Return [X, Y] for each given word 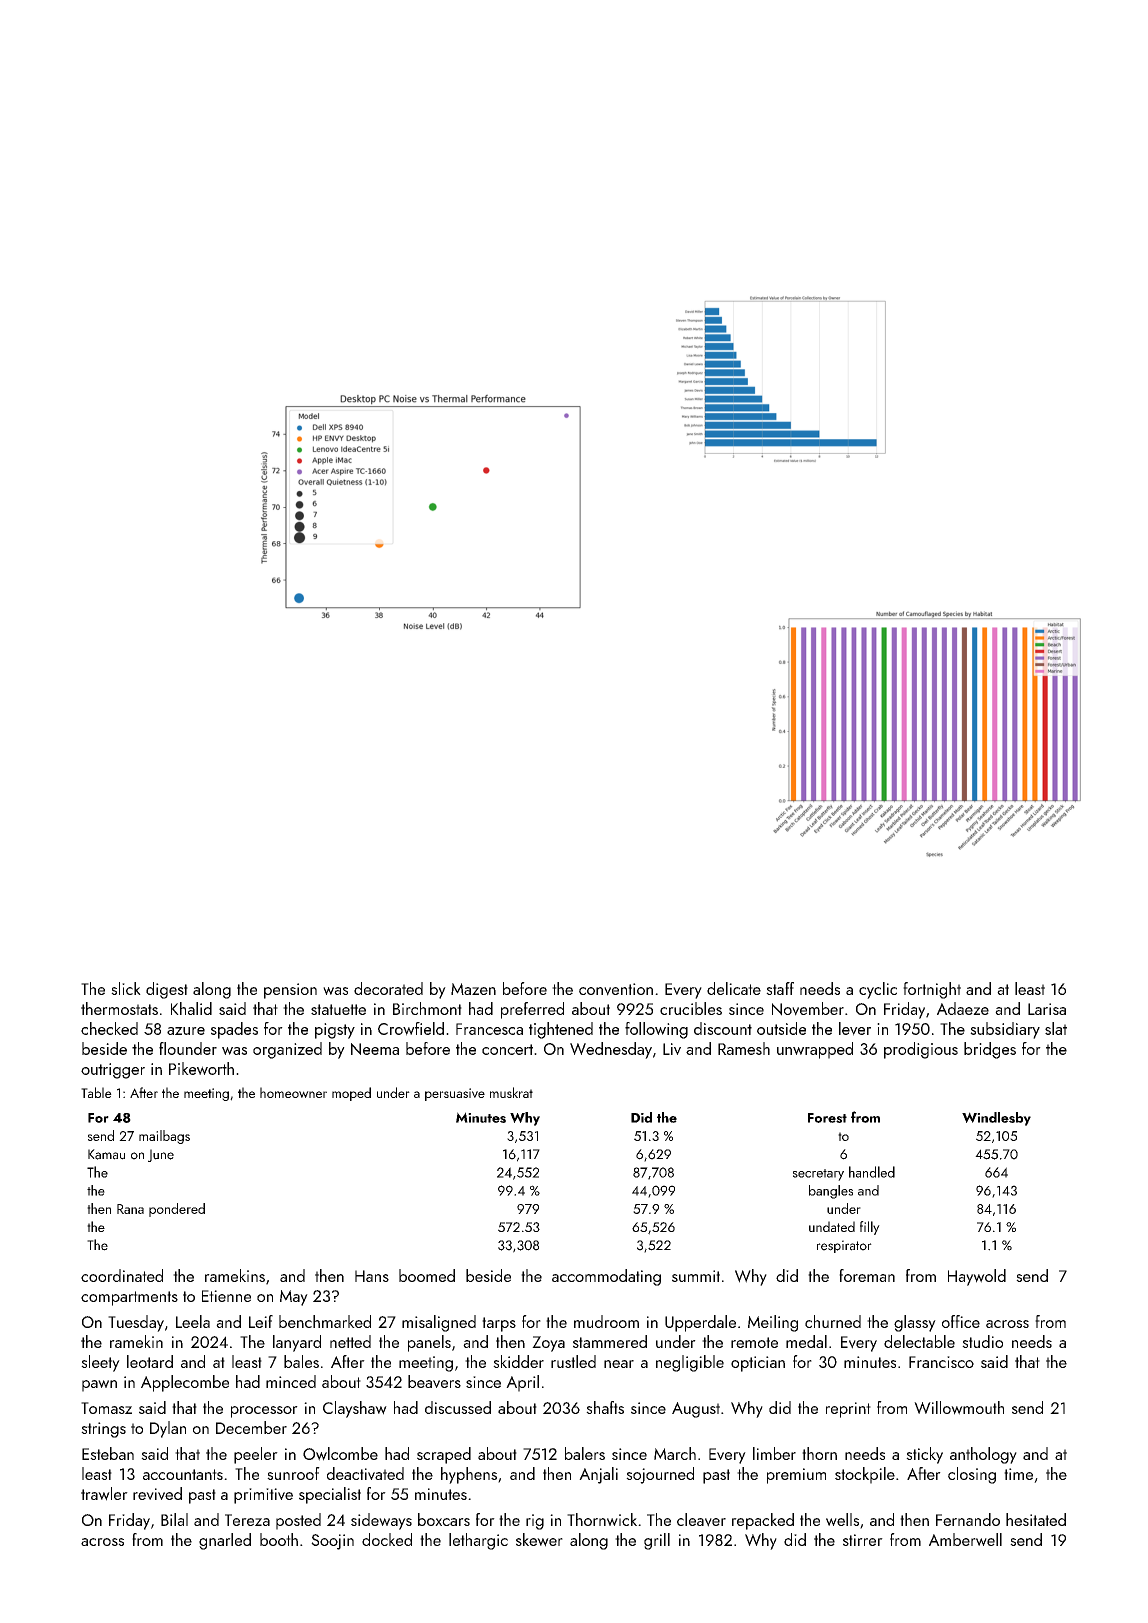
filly [870, 1228]
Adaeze [963, 1008]
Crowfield [411, 1029]
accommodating [606, 1277]
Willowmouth [959, 1408]
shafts [605, 1407]
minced [291, 1381]
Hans [372, 1276]
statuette [338, 1009]
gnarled [225, 1541]
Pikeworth [201, 1068]
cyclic [878, 990]
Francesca [489, 1029]
